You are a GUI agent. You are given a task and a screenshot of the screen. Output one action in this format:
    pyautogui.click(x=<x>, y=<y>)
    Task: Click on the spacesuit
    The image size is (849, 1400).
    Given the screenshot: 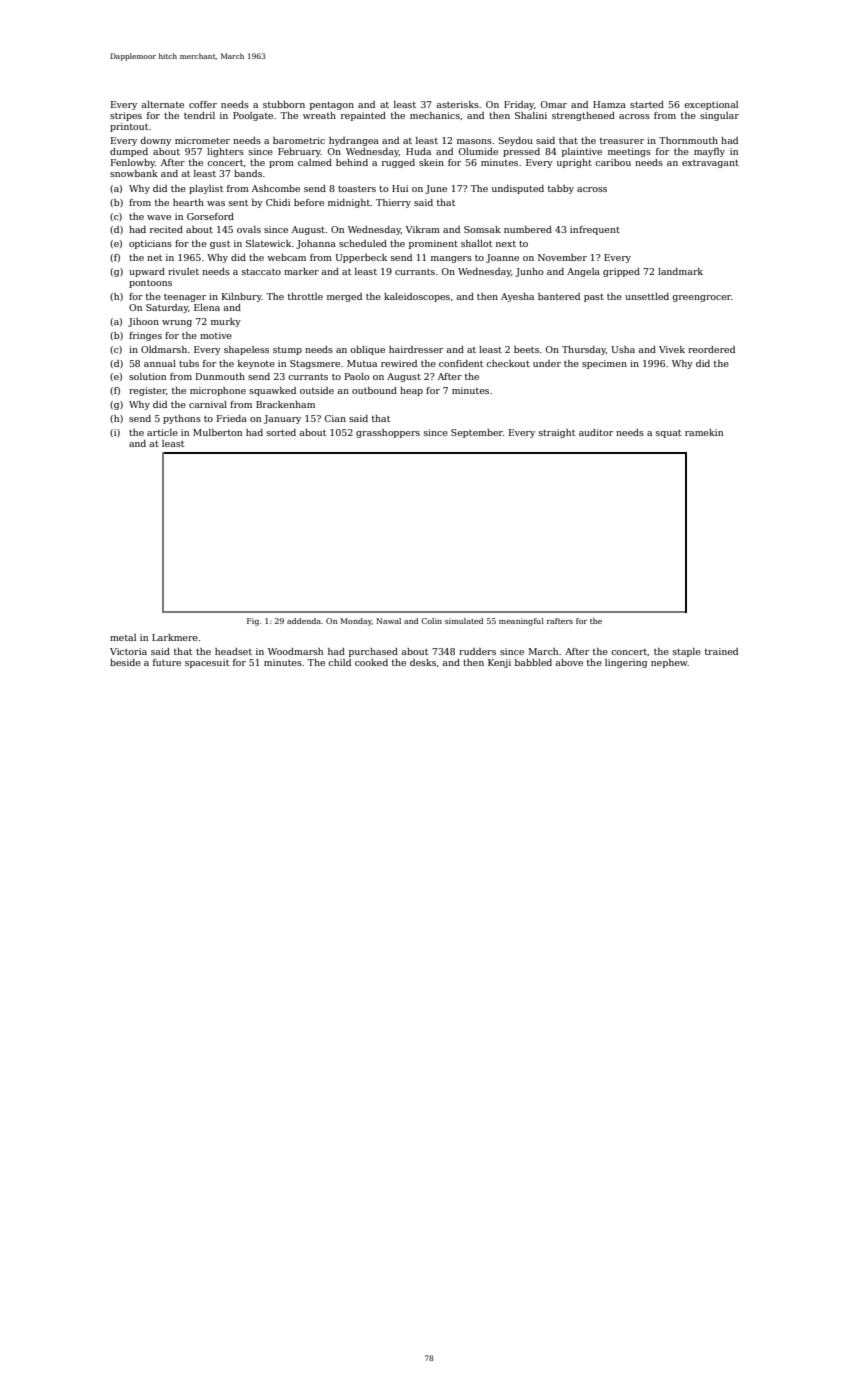 What is the action you would take?
    pyautogui.click(x=207, y=663)
